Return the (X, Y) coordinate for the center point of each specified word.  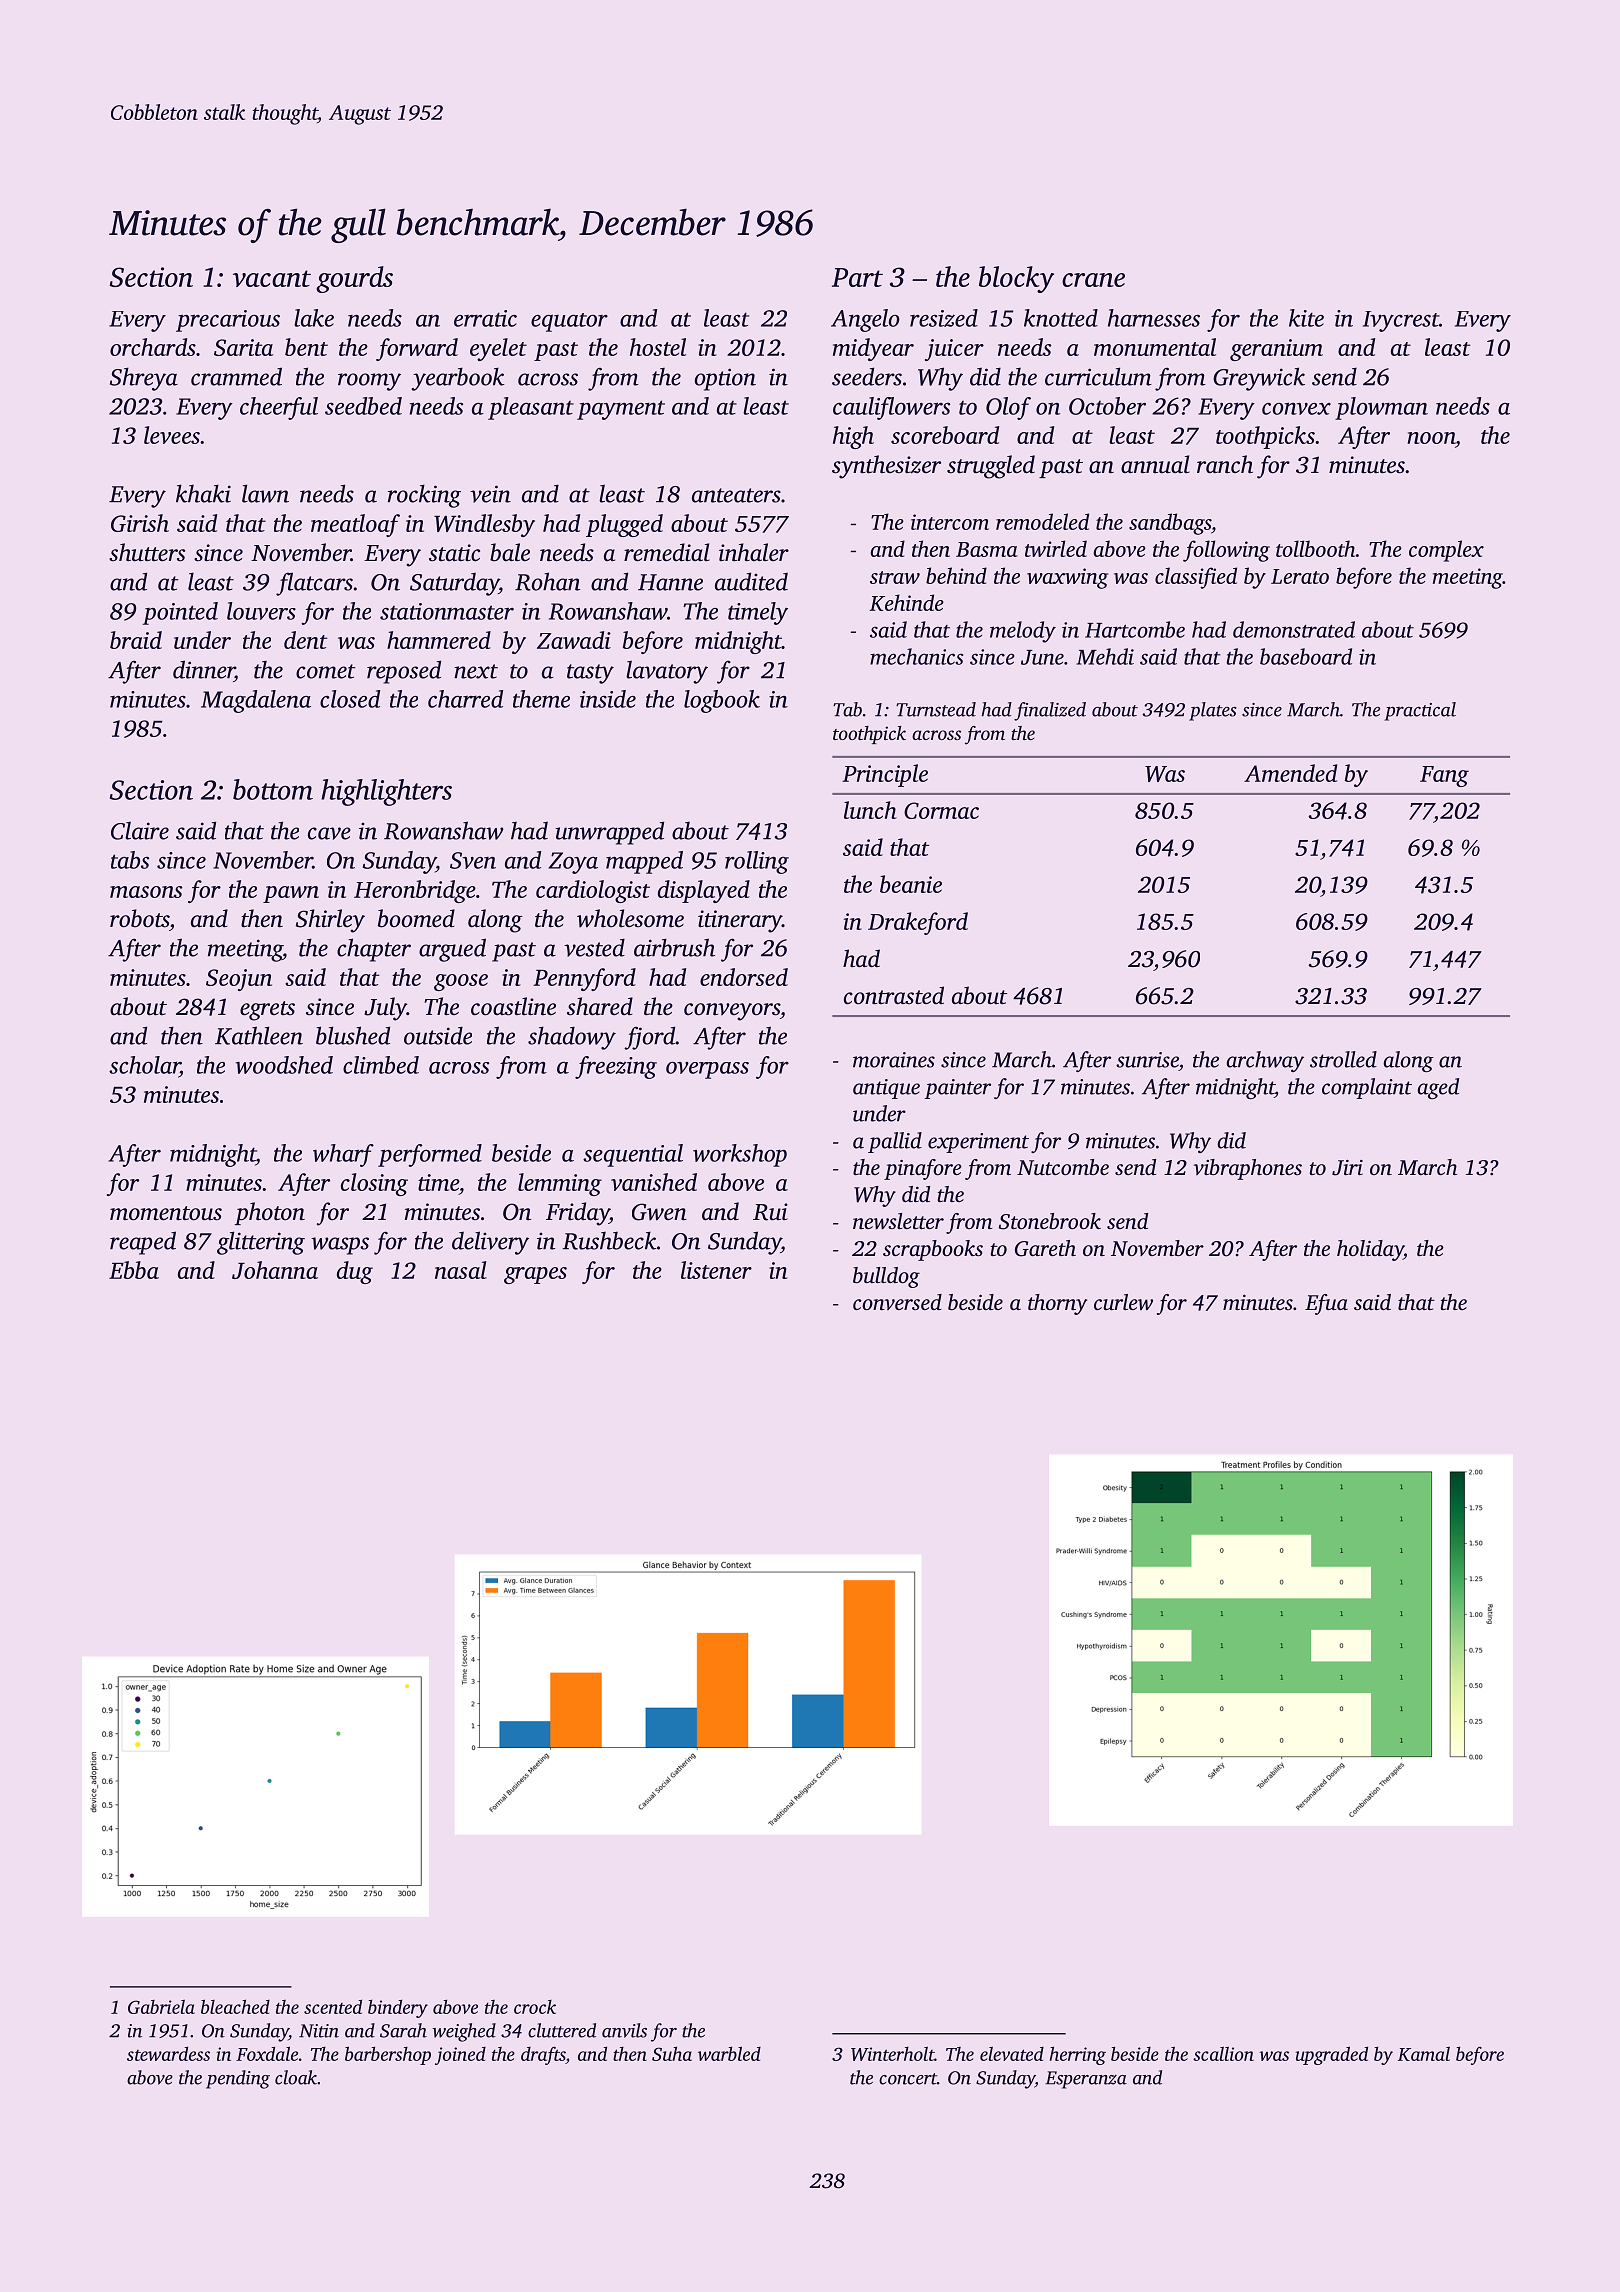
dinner (204, 669)
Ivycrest (1401, 321)
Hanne (670, 582)
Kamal (1424, 2053)
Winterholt (892, 2053)
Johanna (275, 1270)
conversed (897, 1302)
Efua (1326, 1304)
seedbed (363, 406)
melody (1023, 632)
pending (238, 2079)
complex (1446, 551)
